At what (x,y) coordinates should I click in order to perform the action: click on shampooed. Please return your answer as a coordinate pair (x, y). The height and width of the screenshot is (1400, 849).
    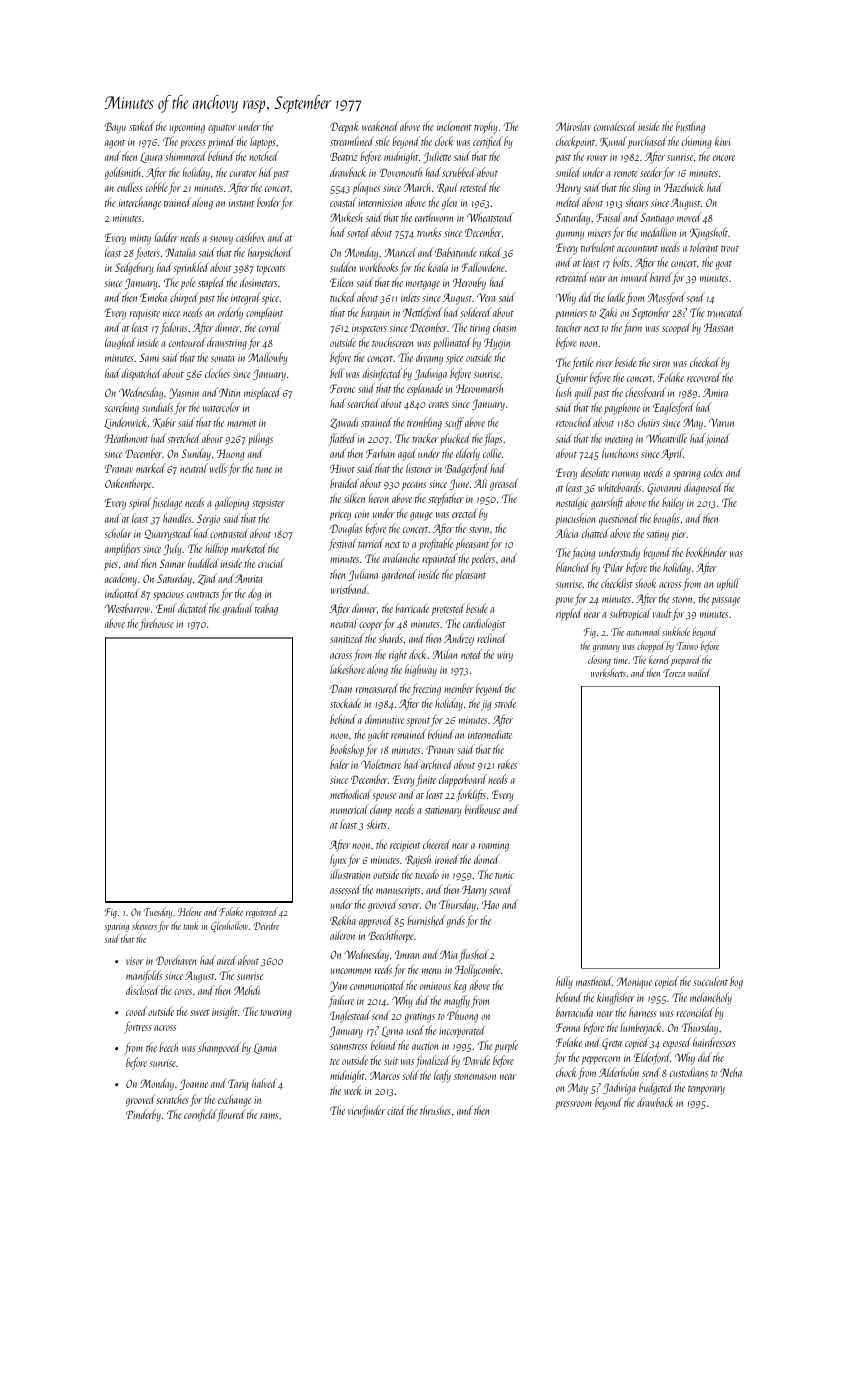
    Looking at the image, I should click on (219, 1048).
